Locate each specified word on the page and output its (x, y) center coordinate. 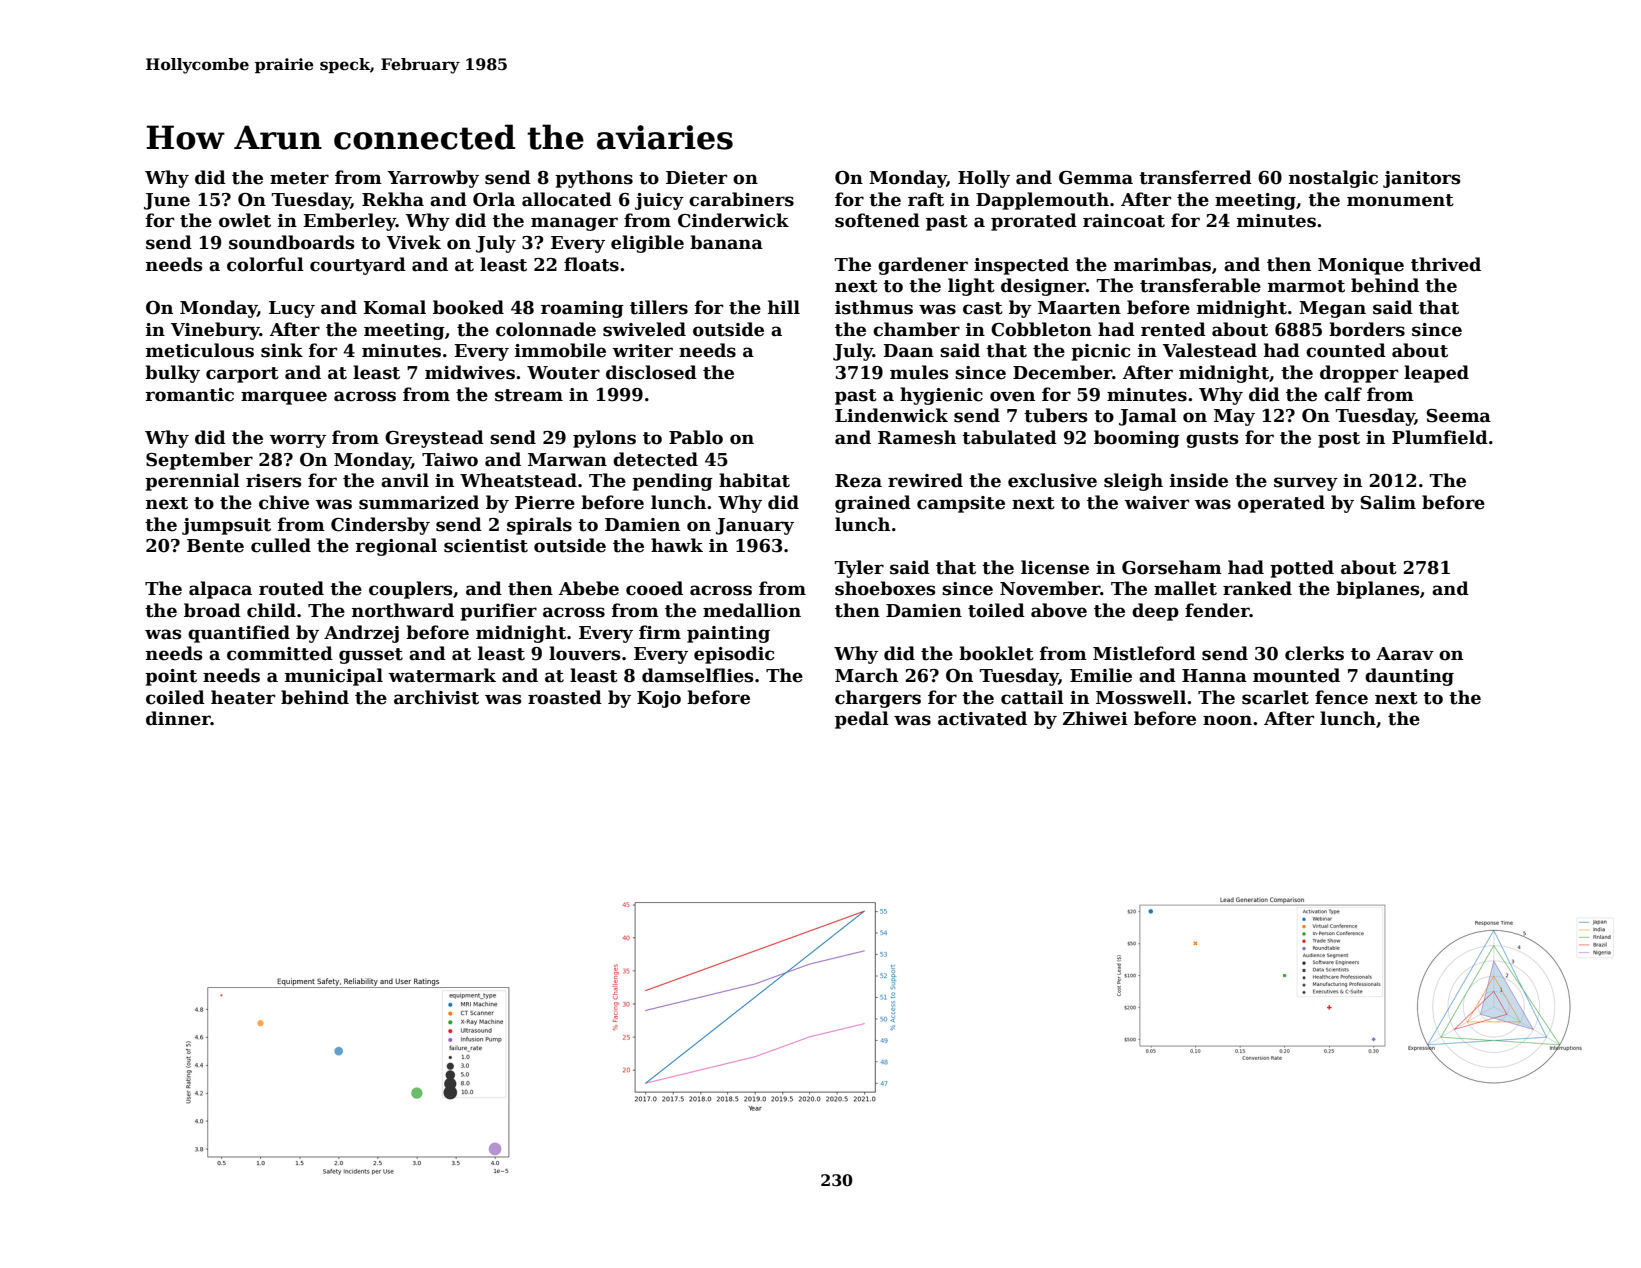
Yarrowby (433, 179)
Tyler (859, 569)
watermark (442, 675)
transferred (1195, 177)
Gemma (1096, 178)
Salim (1388, 502)
